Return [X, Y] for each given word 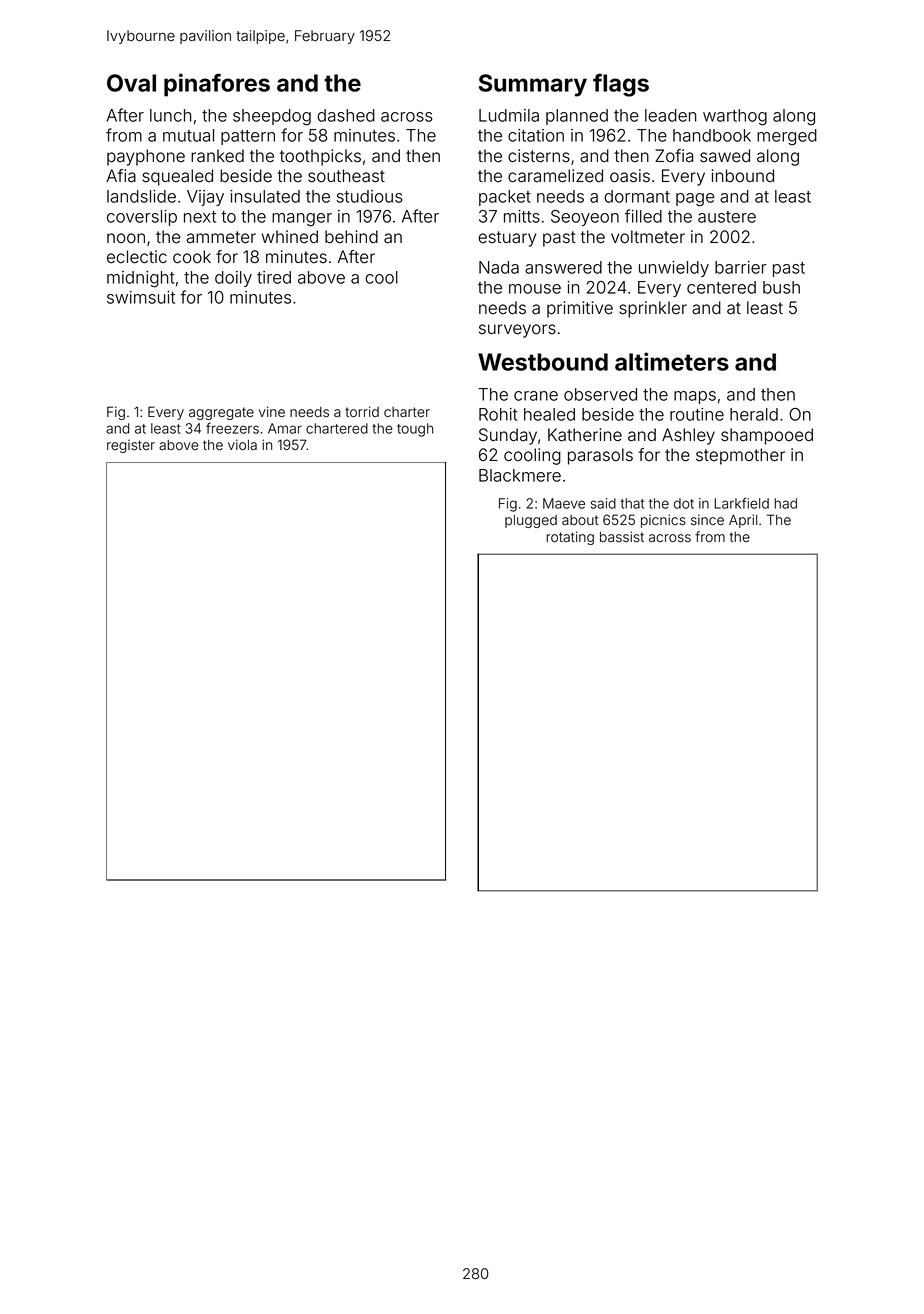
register [131, 446]
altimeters [672, 361]
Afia [121, 176]
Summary [533, 85]
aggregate [221, 413]
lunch [171, 115]
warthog [735, 117]
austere [727, 217]
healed [549, 414]
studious [369, 196]
